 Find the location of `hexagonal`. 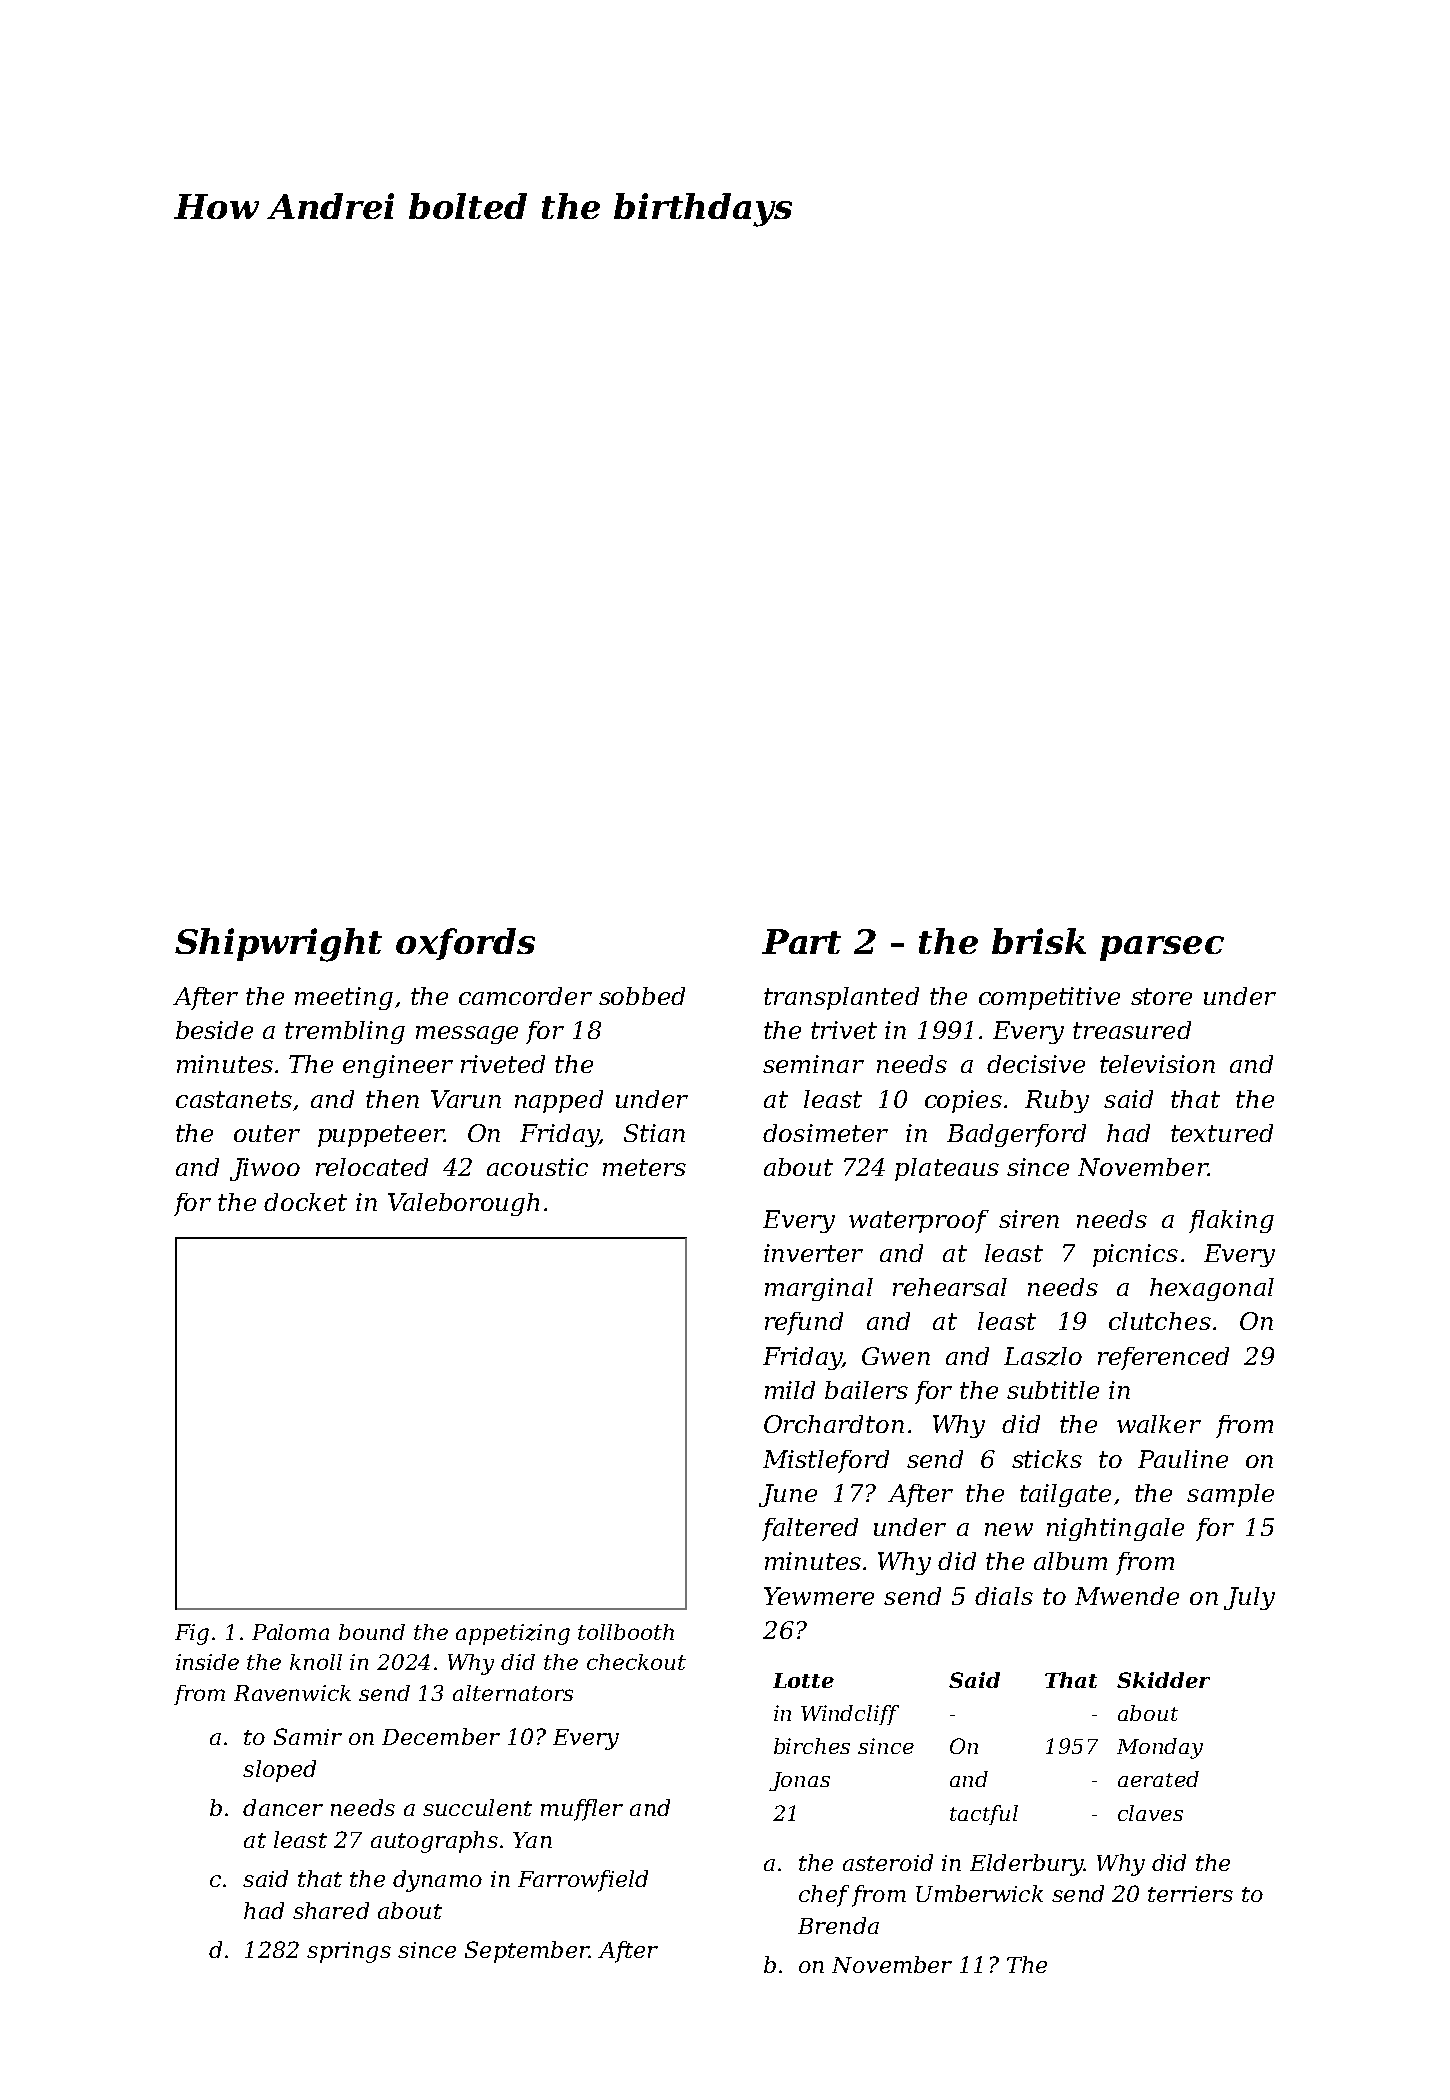

hexagonal is located at coordinates (1212, 1289).
